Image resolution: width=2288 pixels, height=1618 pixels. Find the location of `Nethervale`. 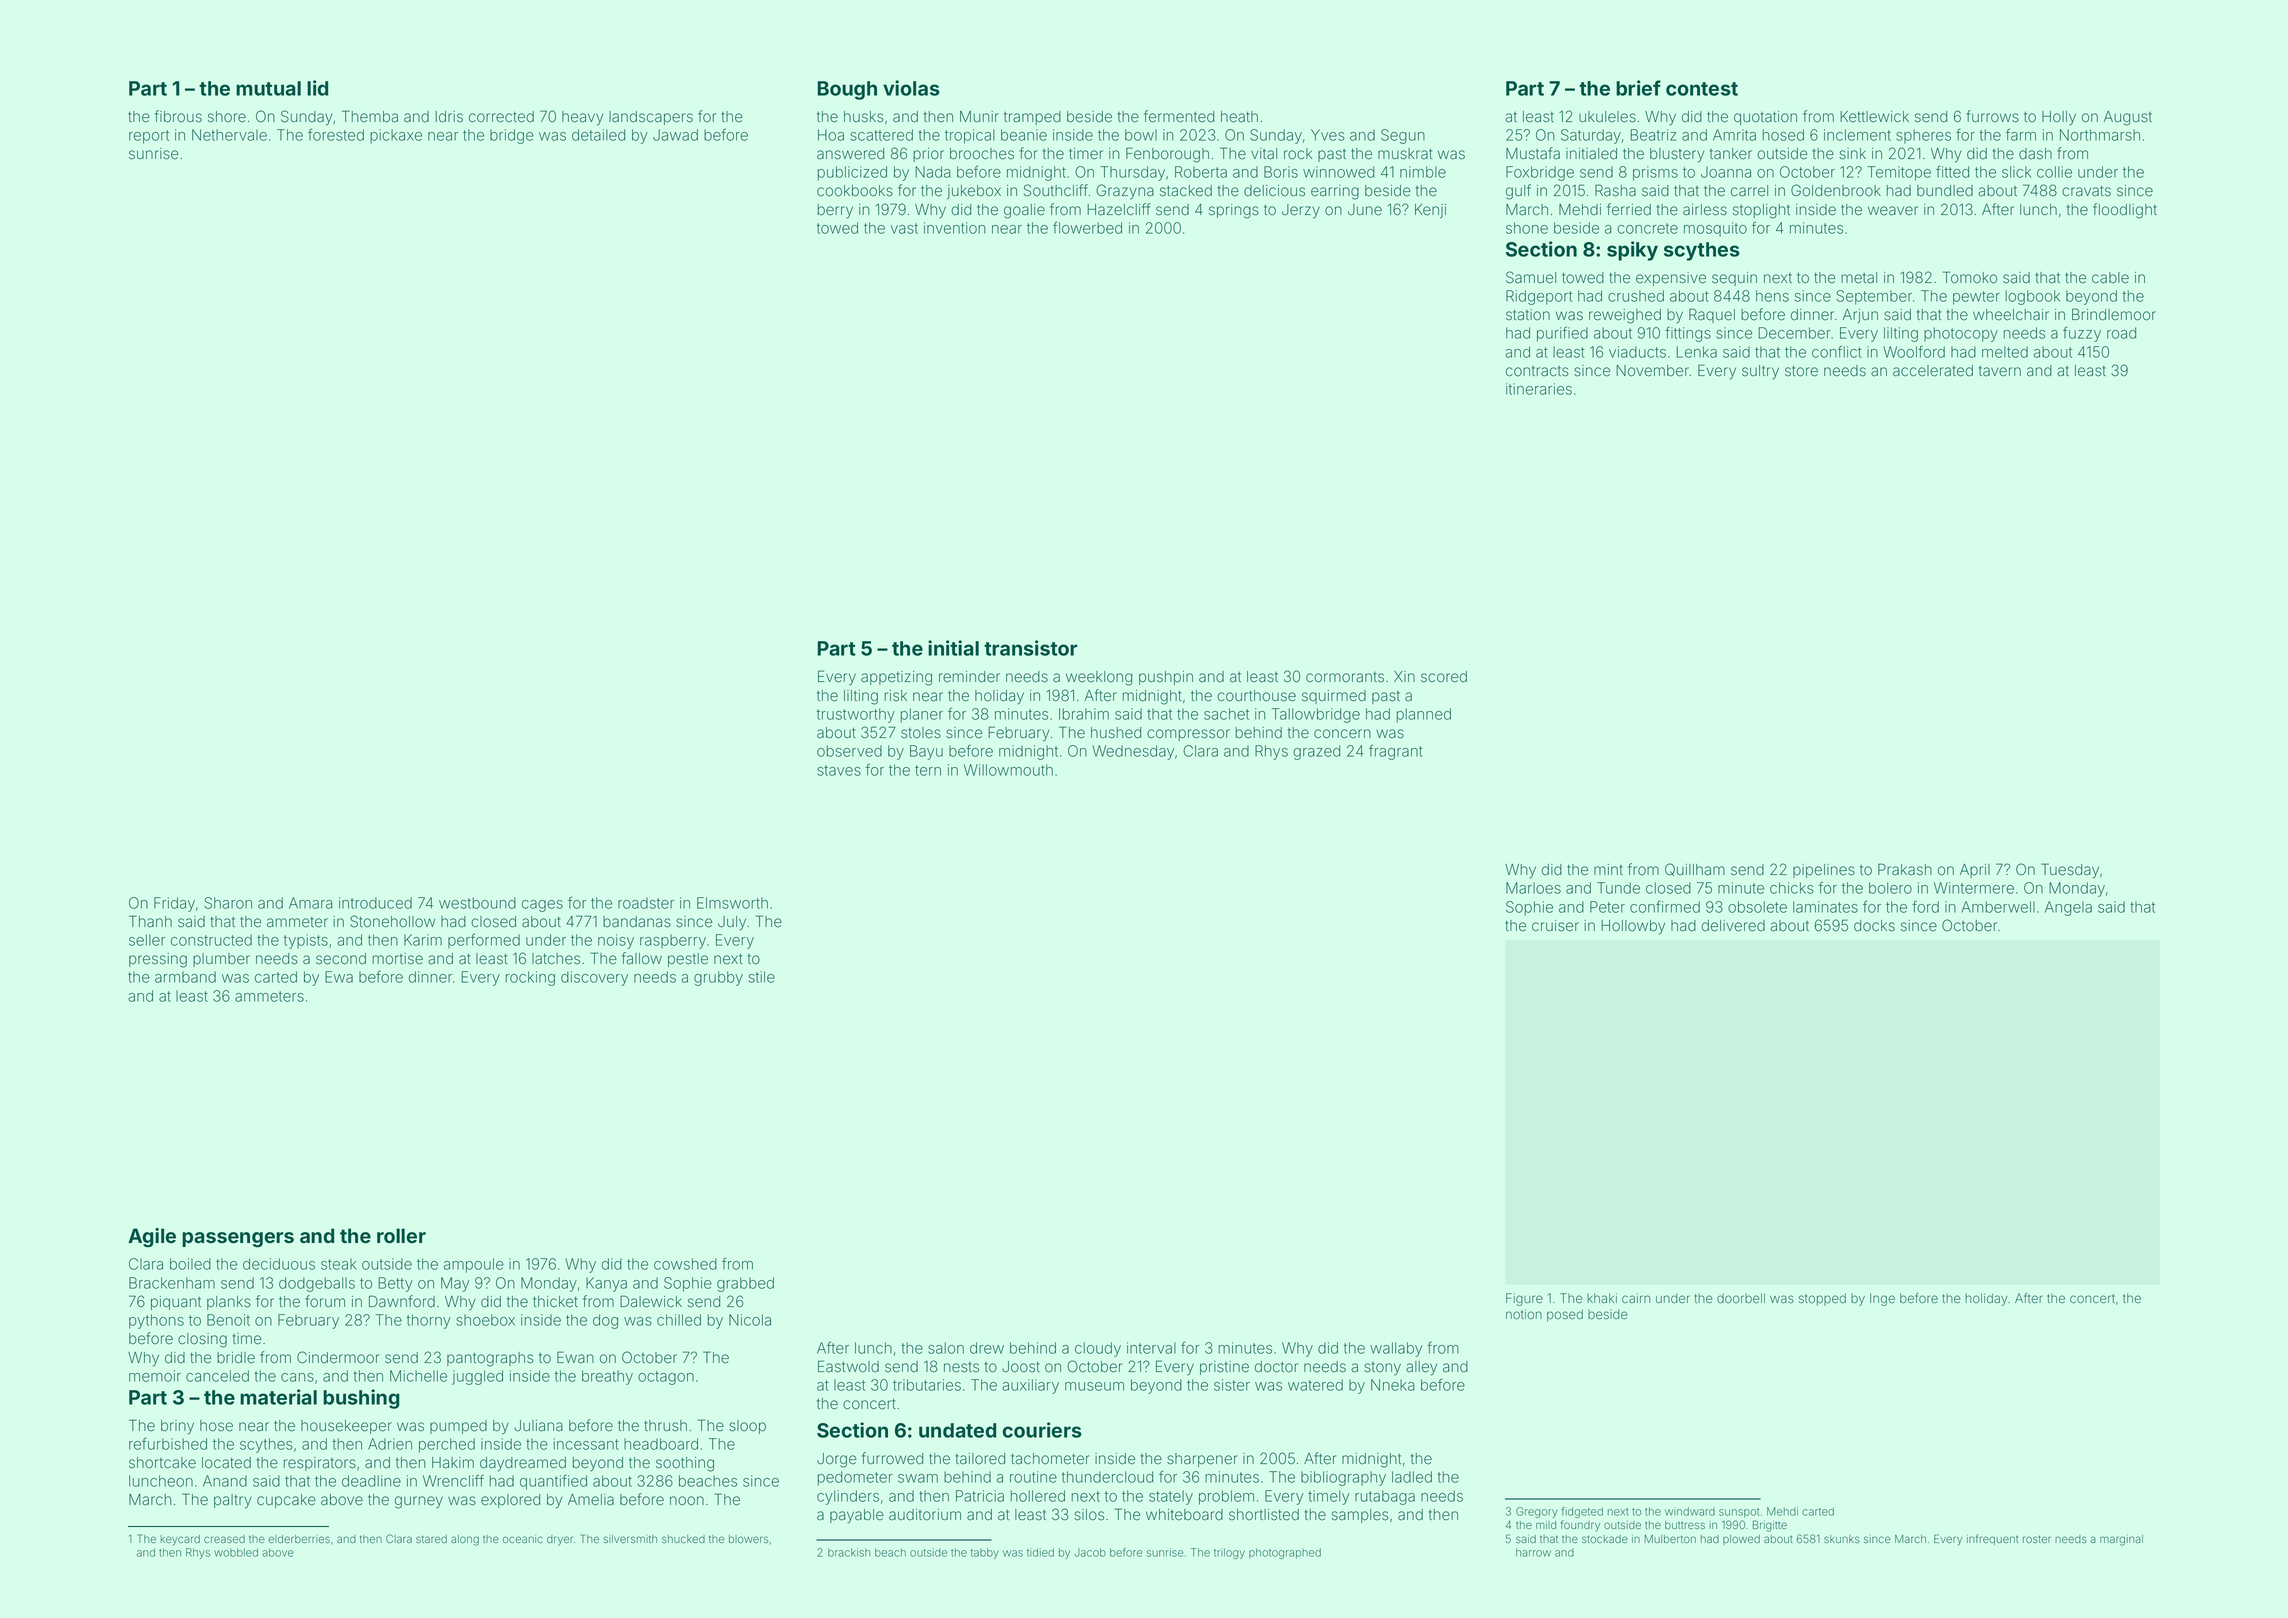

Nethervale is located at coordinates (229, 135).
